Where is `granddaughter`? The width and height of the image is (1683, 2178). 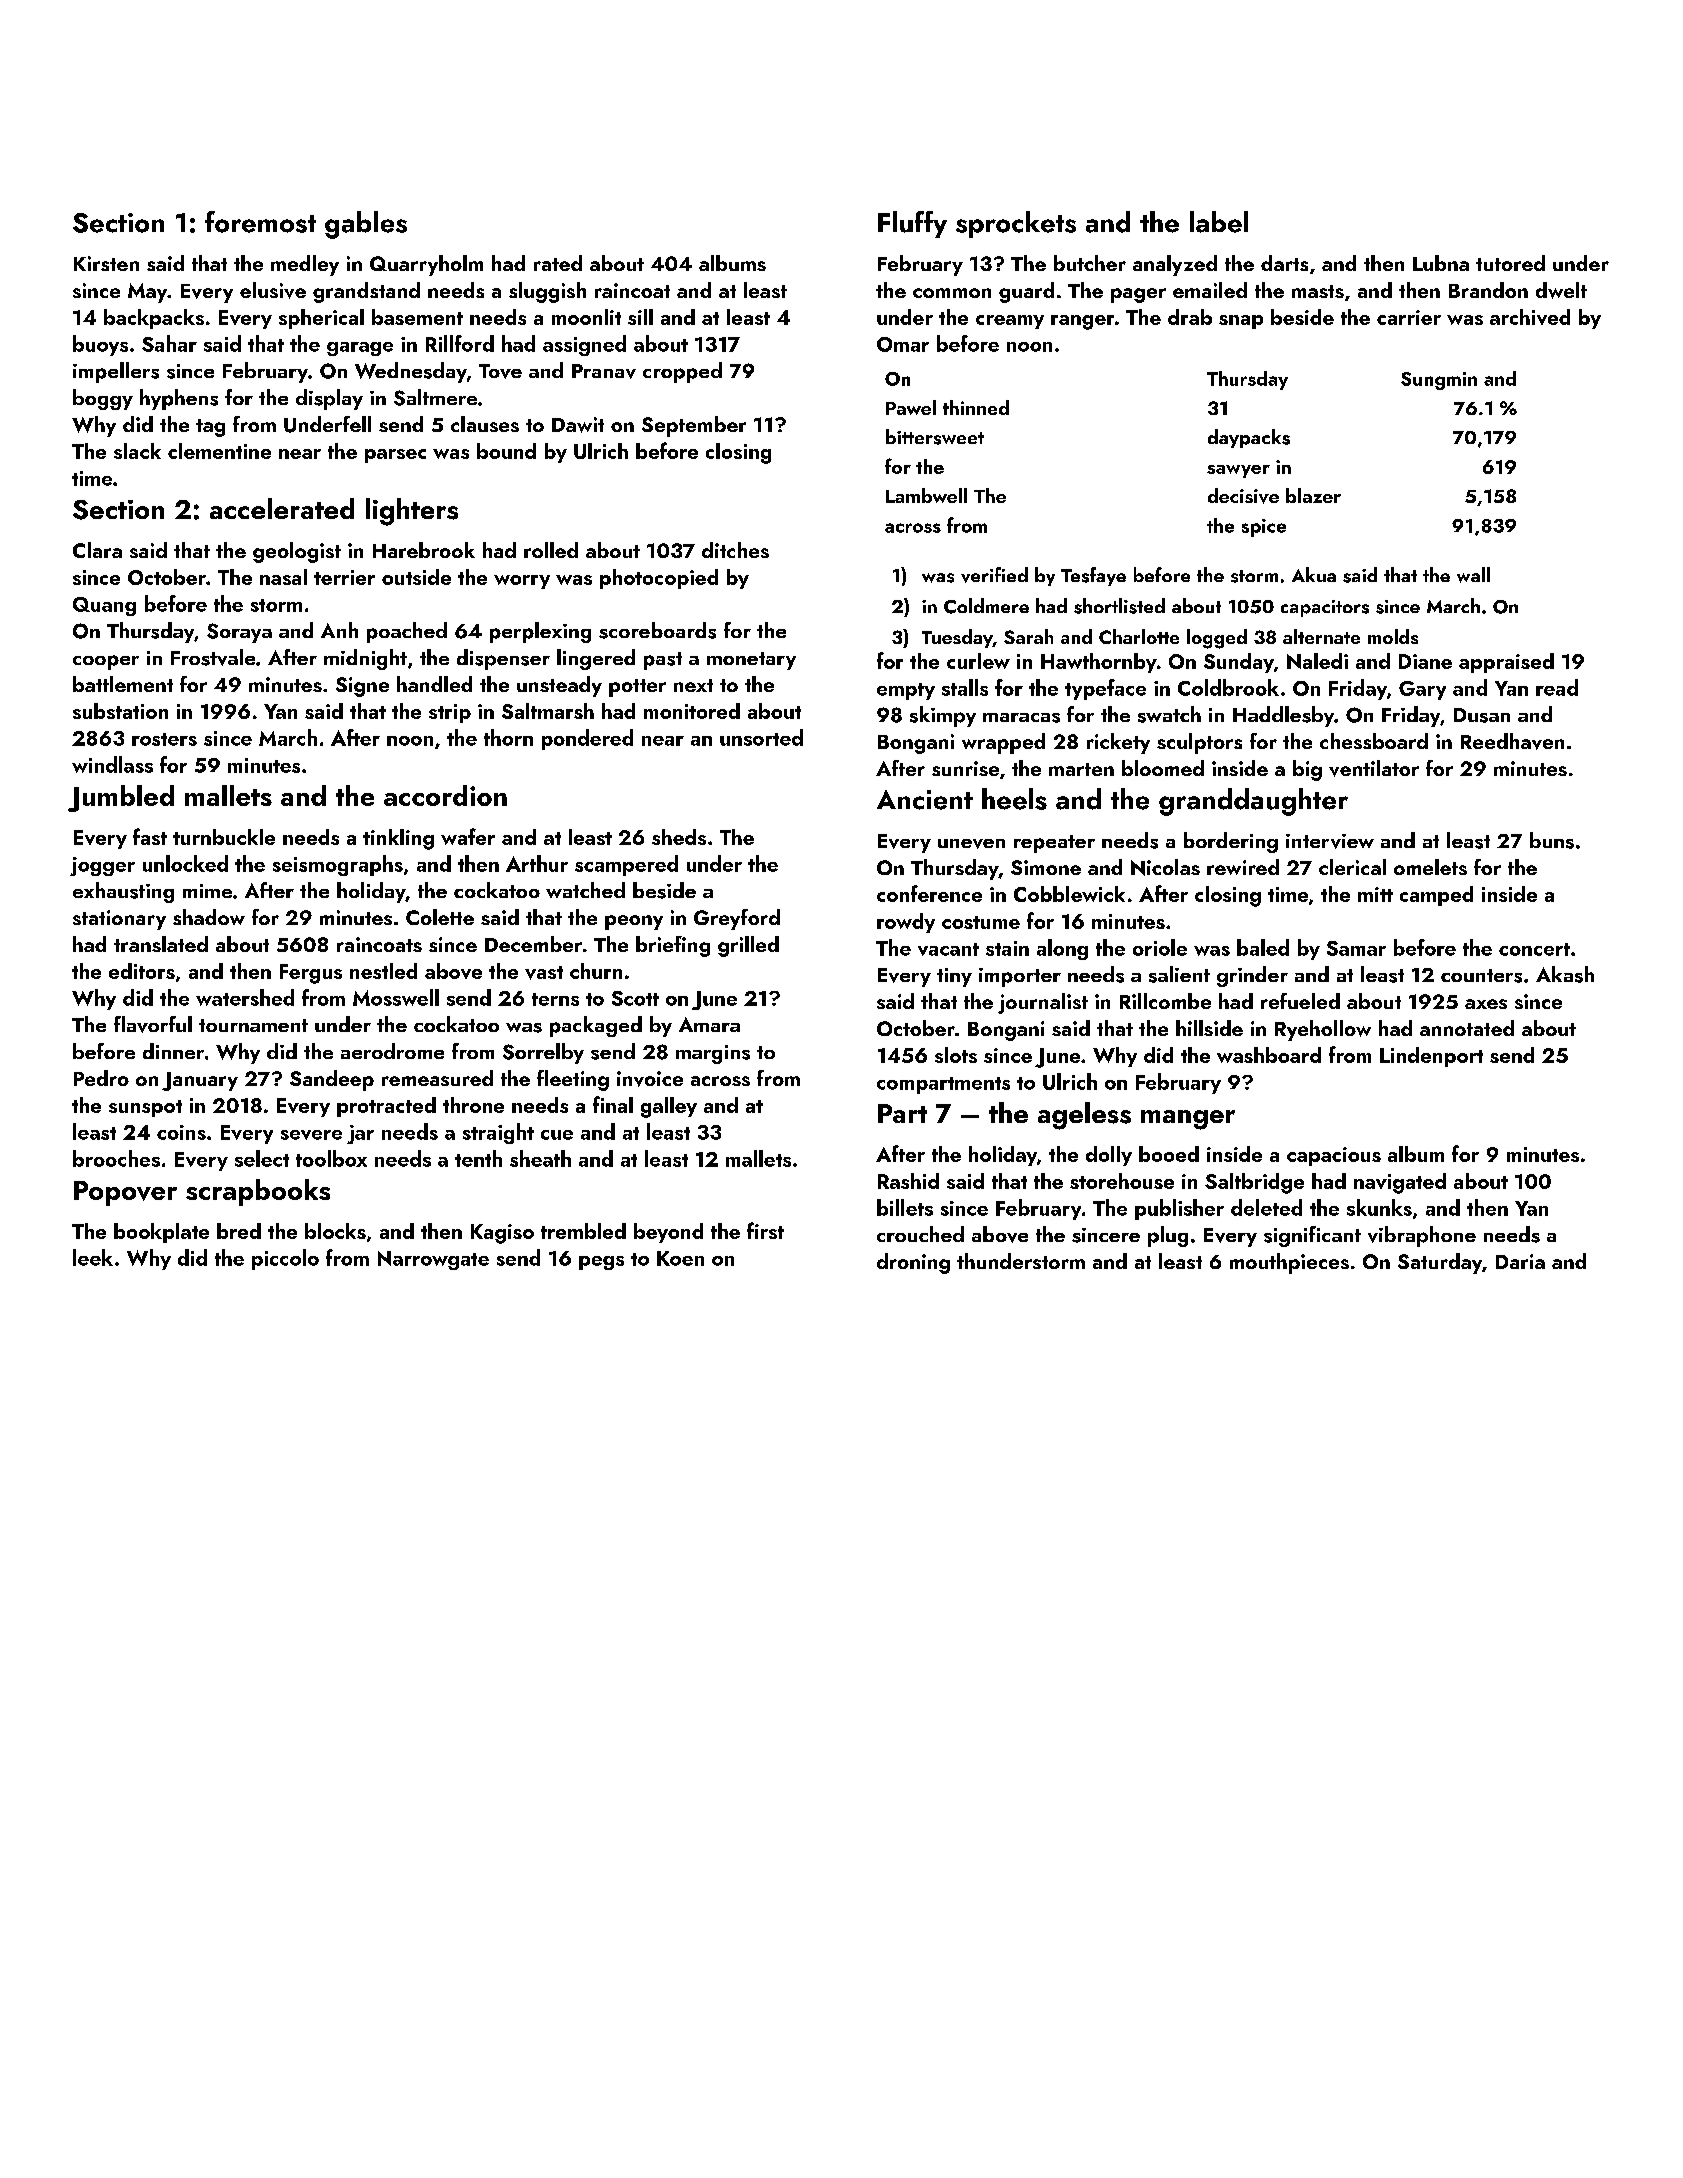 granddaughter is located at coordinates (1253, 802).
